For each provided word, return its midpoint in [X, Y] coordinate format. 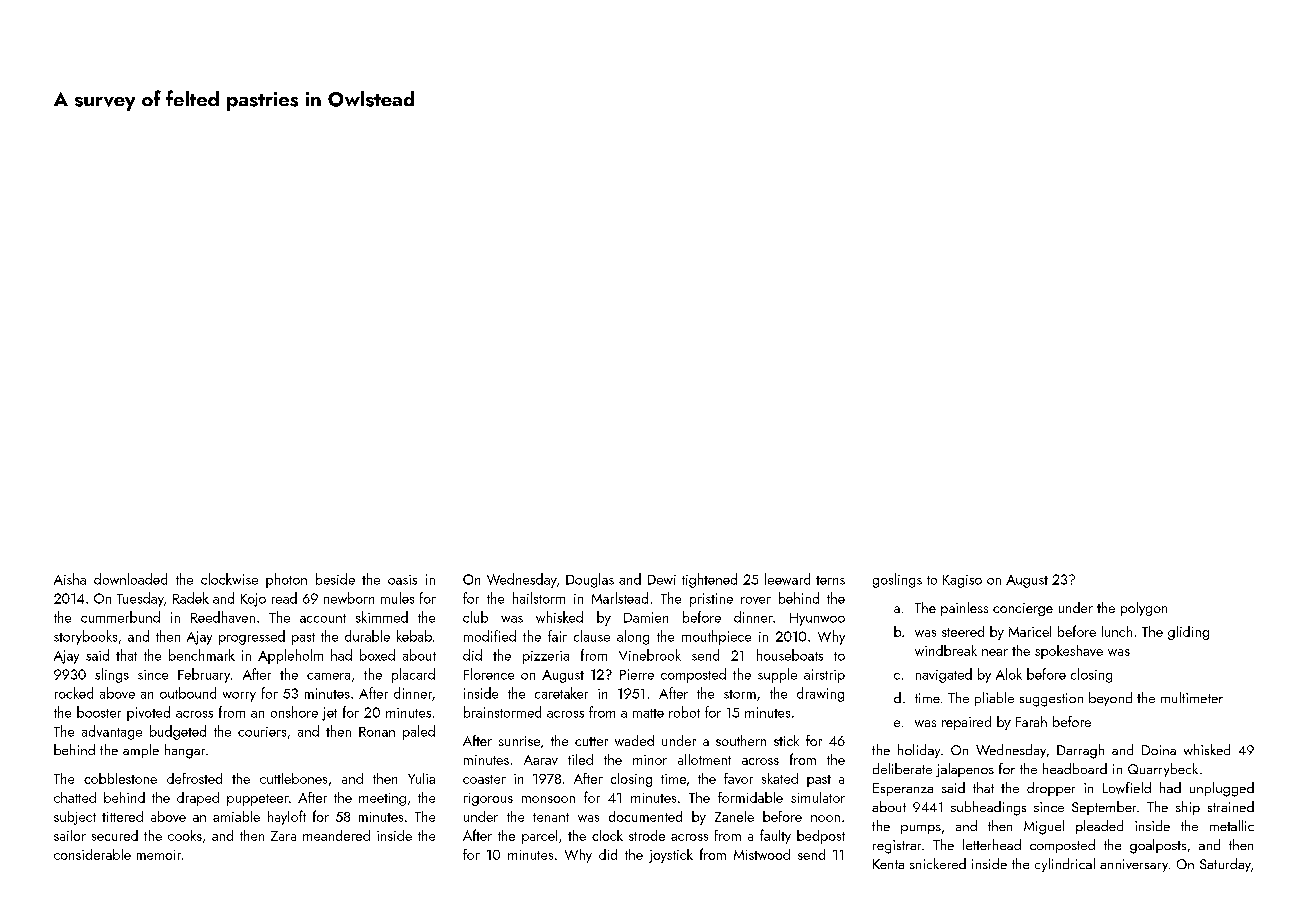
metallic [1232, 825]
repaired [966, 723]
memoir [159, 855]
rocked [74, 693]
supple [777, 675]
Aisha [70, 579]
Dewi [662, 580]
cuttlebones [293, 778]
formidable [750, 797]
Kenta [888, 864]
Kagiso [962, 581]
